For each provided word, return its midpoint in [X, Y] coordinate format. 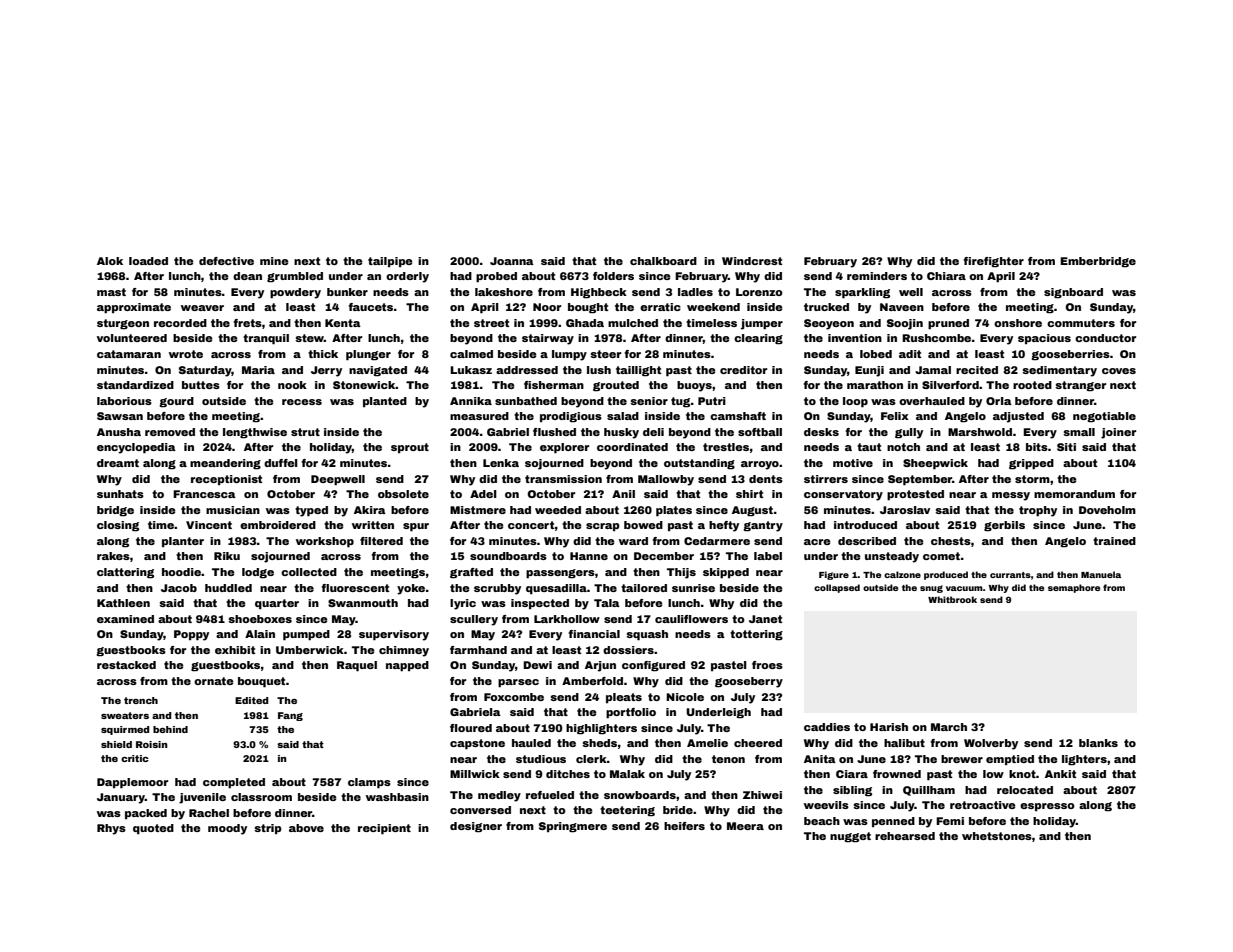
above [306, 828]
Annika [471, 401]
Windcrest [752, 261]
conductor [1105, 338]
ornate [214, 681]
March [949, 727]
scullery [474, 620]
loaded [148, 261]
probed [496, 277]
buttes [201, 385]
